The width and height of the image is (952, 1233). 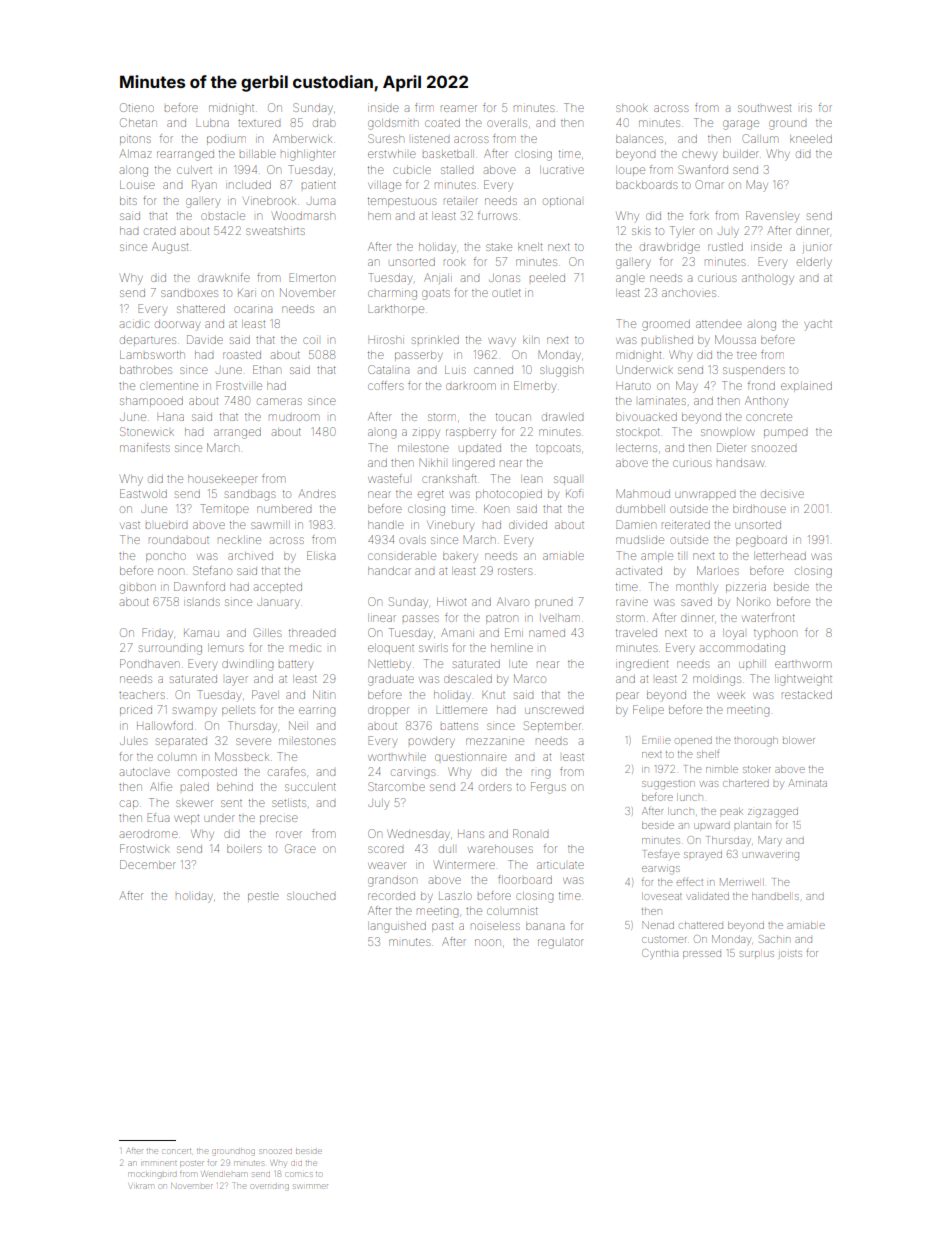 What do you see at coordinates (561, 944) in the image?
I see `regulator` at bounding box center [561, 944].
